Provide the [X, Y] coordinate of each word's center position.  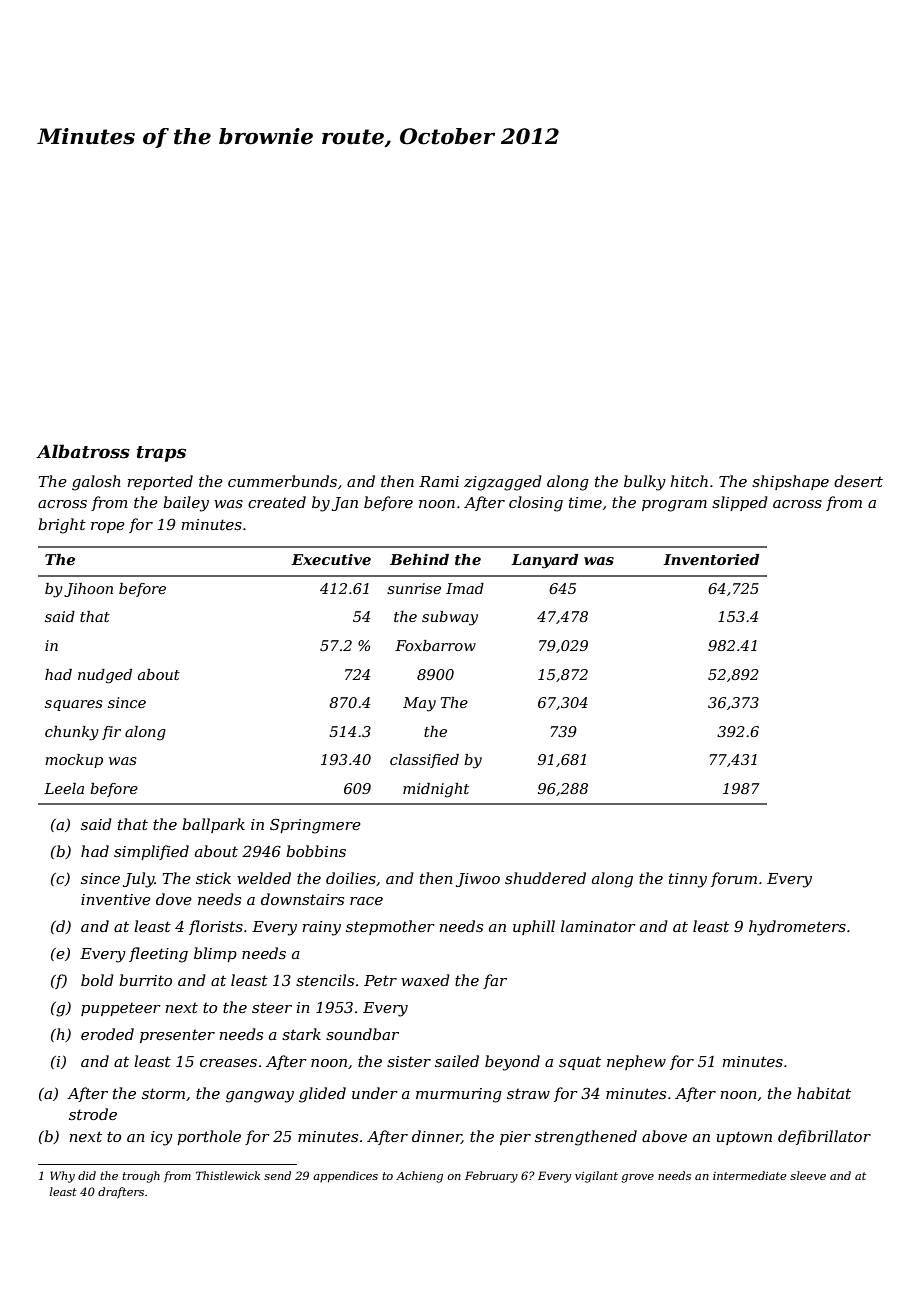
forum [734, 879]
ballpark [213, 825]
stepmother [390, 927]
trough [141, 1177]
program [674, 506]
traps [161, 454]
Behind [419, 559]
